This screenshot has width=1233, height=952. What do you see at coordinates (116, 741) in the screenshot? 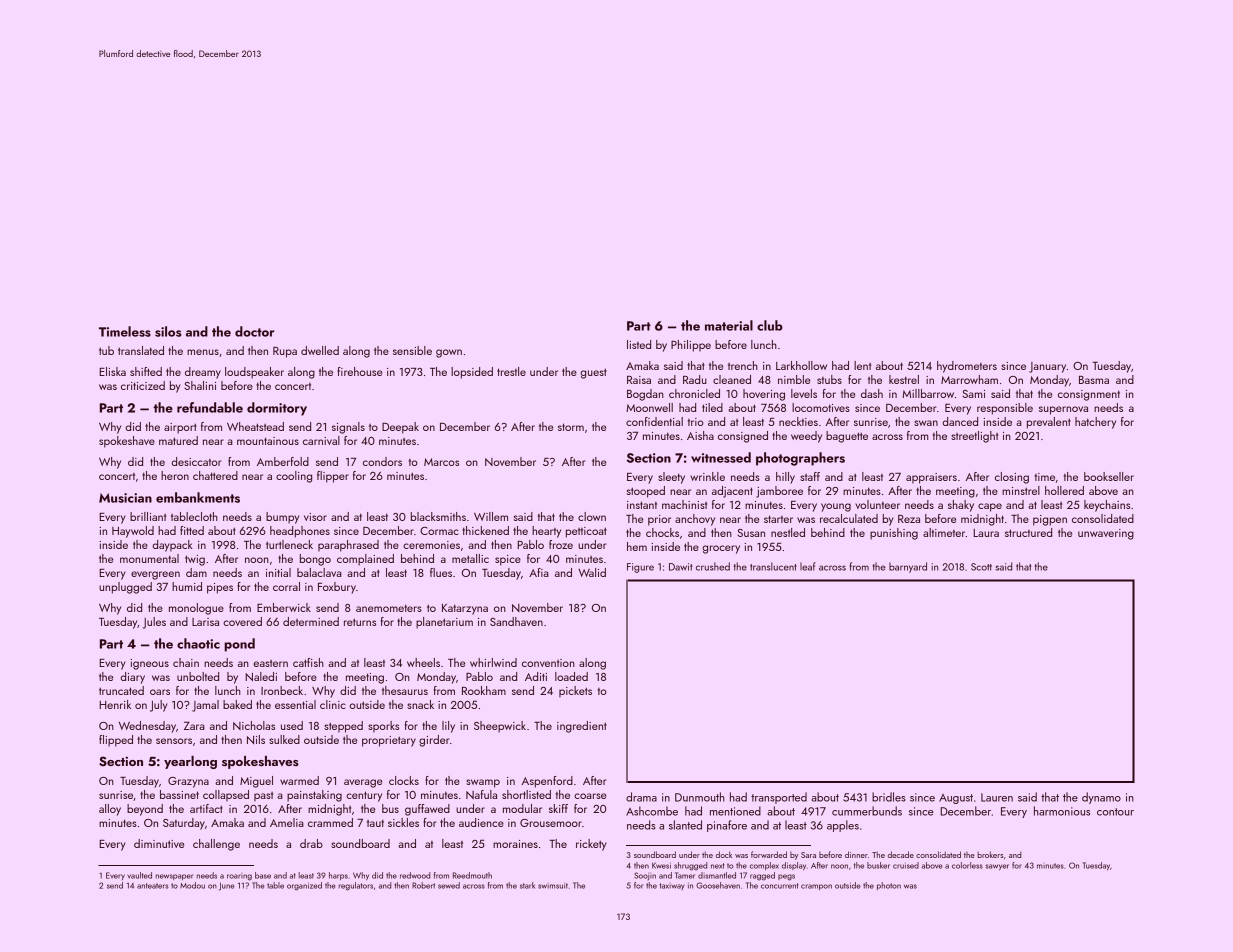
I see `flipped` at bounding box center [116, 741].
